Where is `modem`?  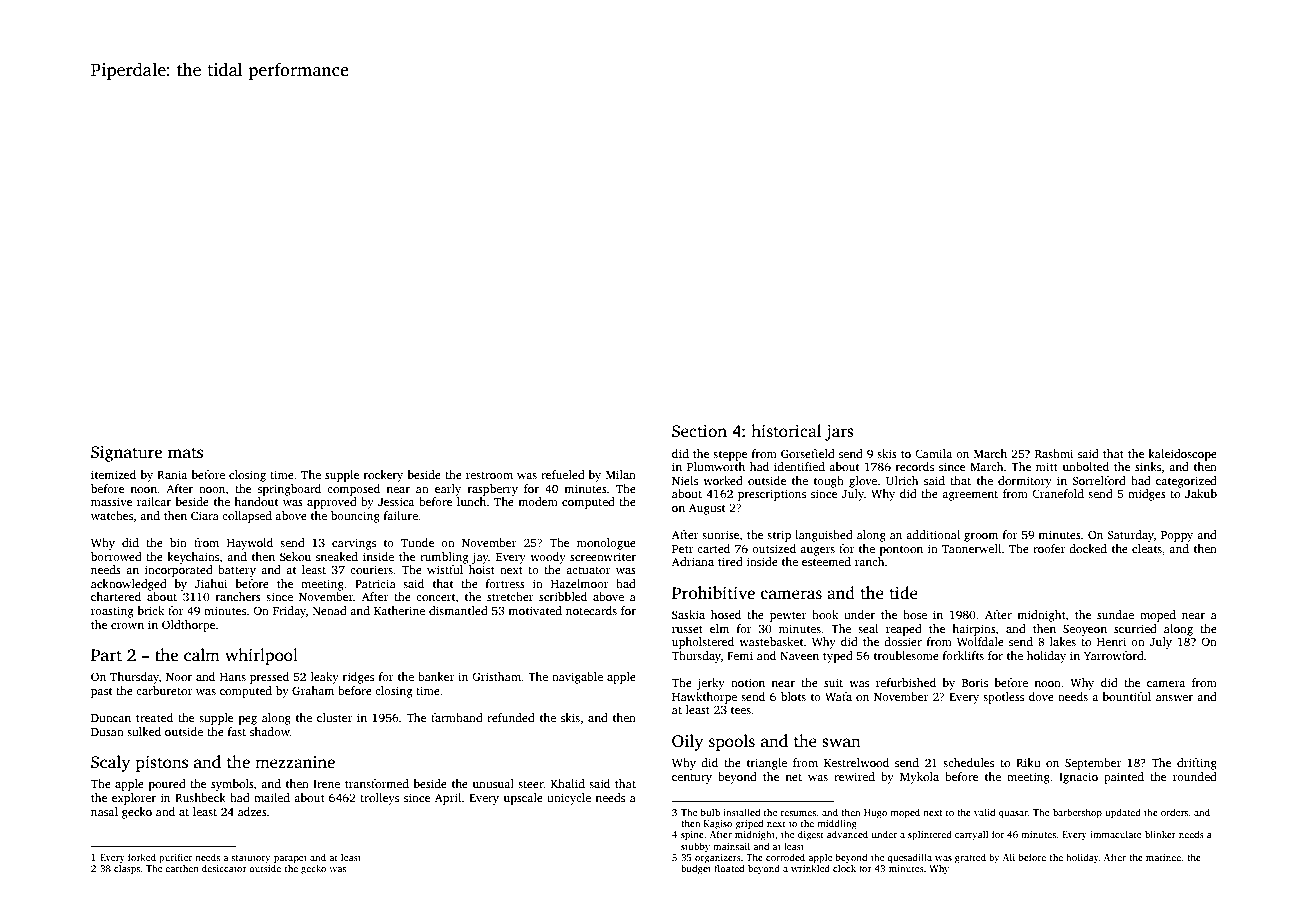 modem is located at coordinates (538, 501).
